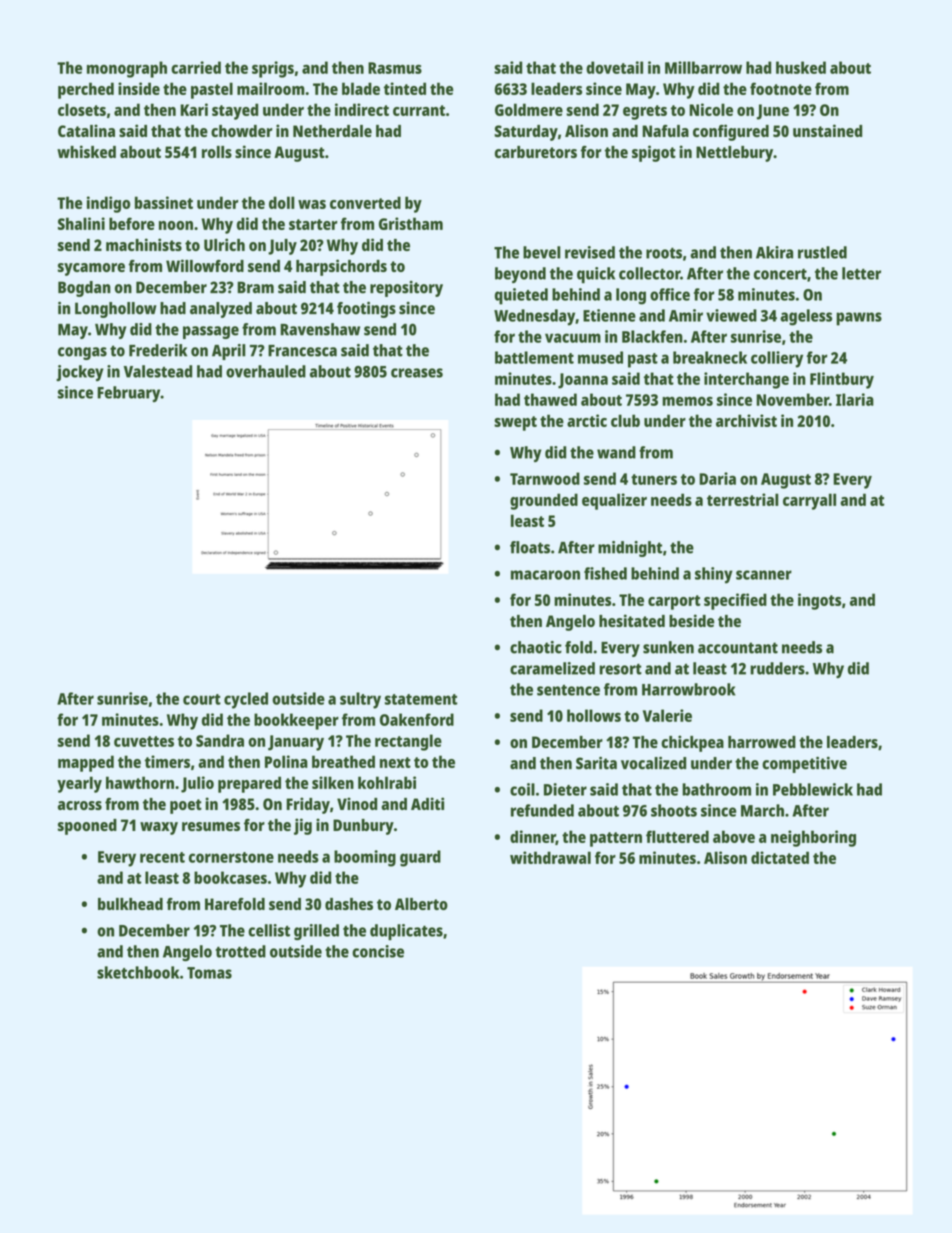  What do you see at coordinates (91, 269) in the screenshot?
I see `sycamore` at bounding box center [91, 269].
